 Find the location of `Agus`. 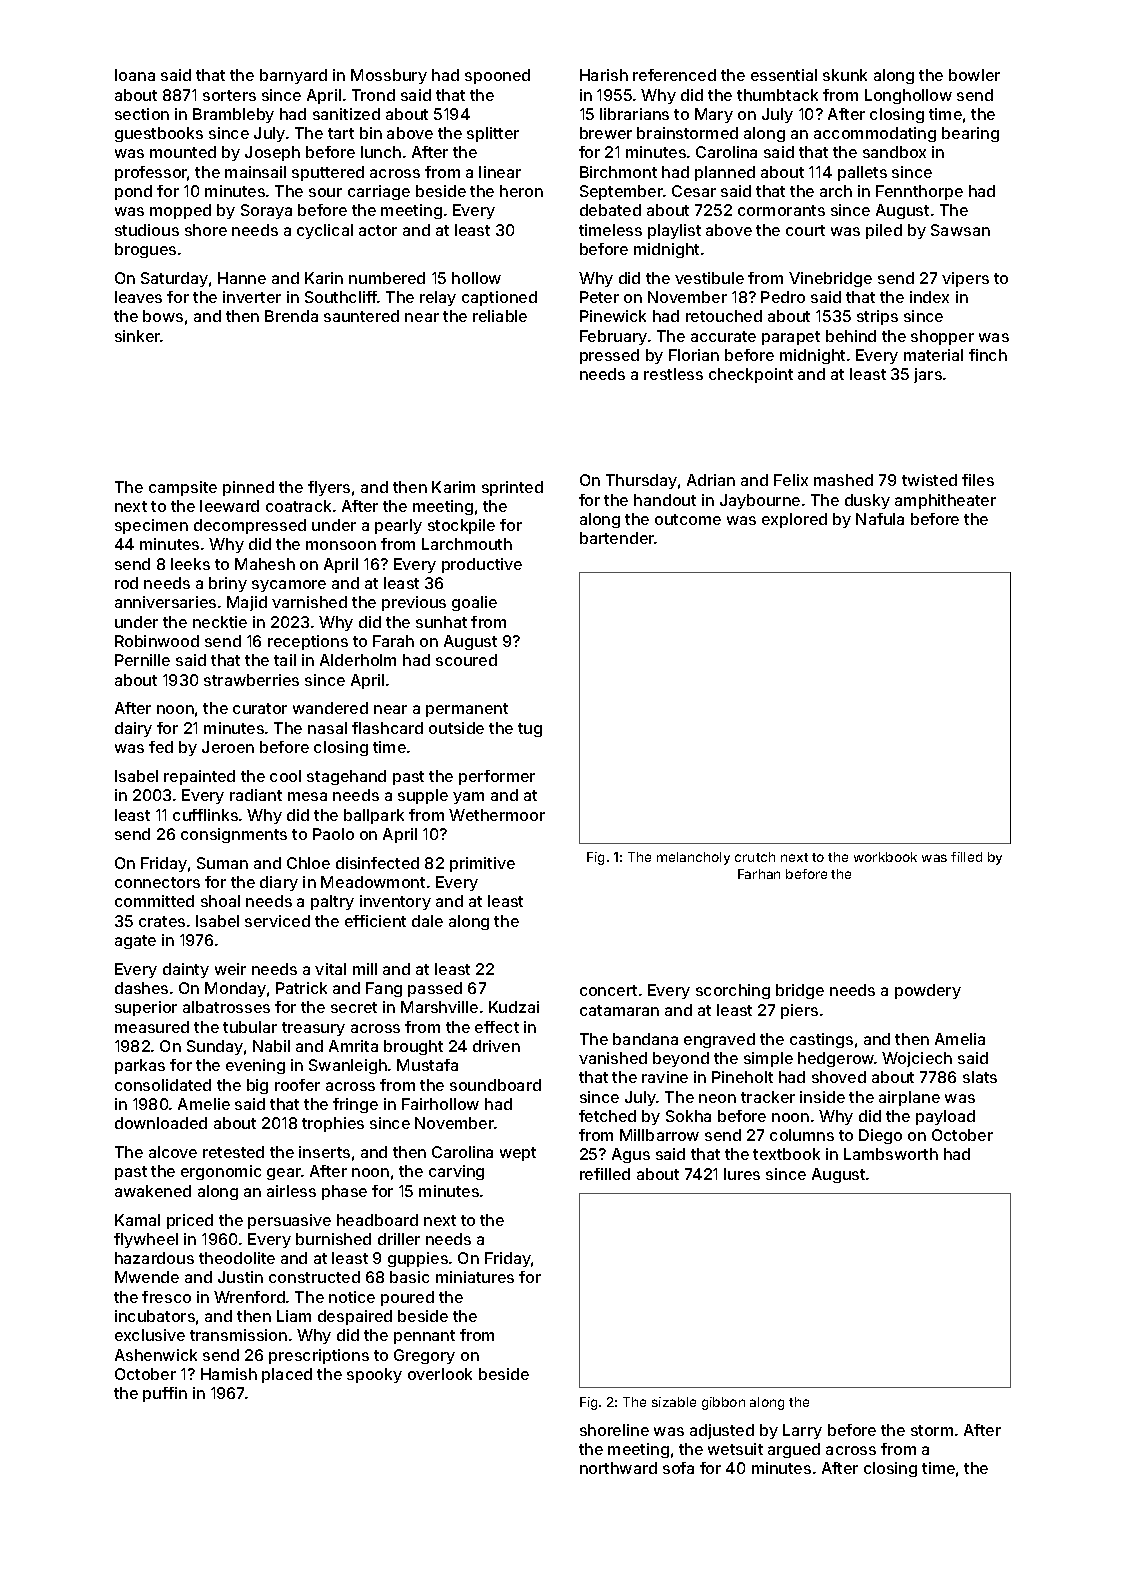

Agus is located at coordinates (631, 1155).
